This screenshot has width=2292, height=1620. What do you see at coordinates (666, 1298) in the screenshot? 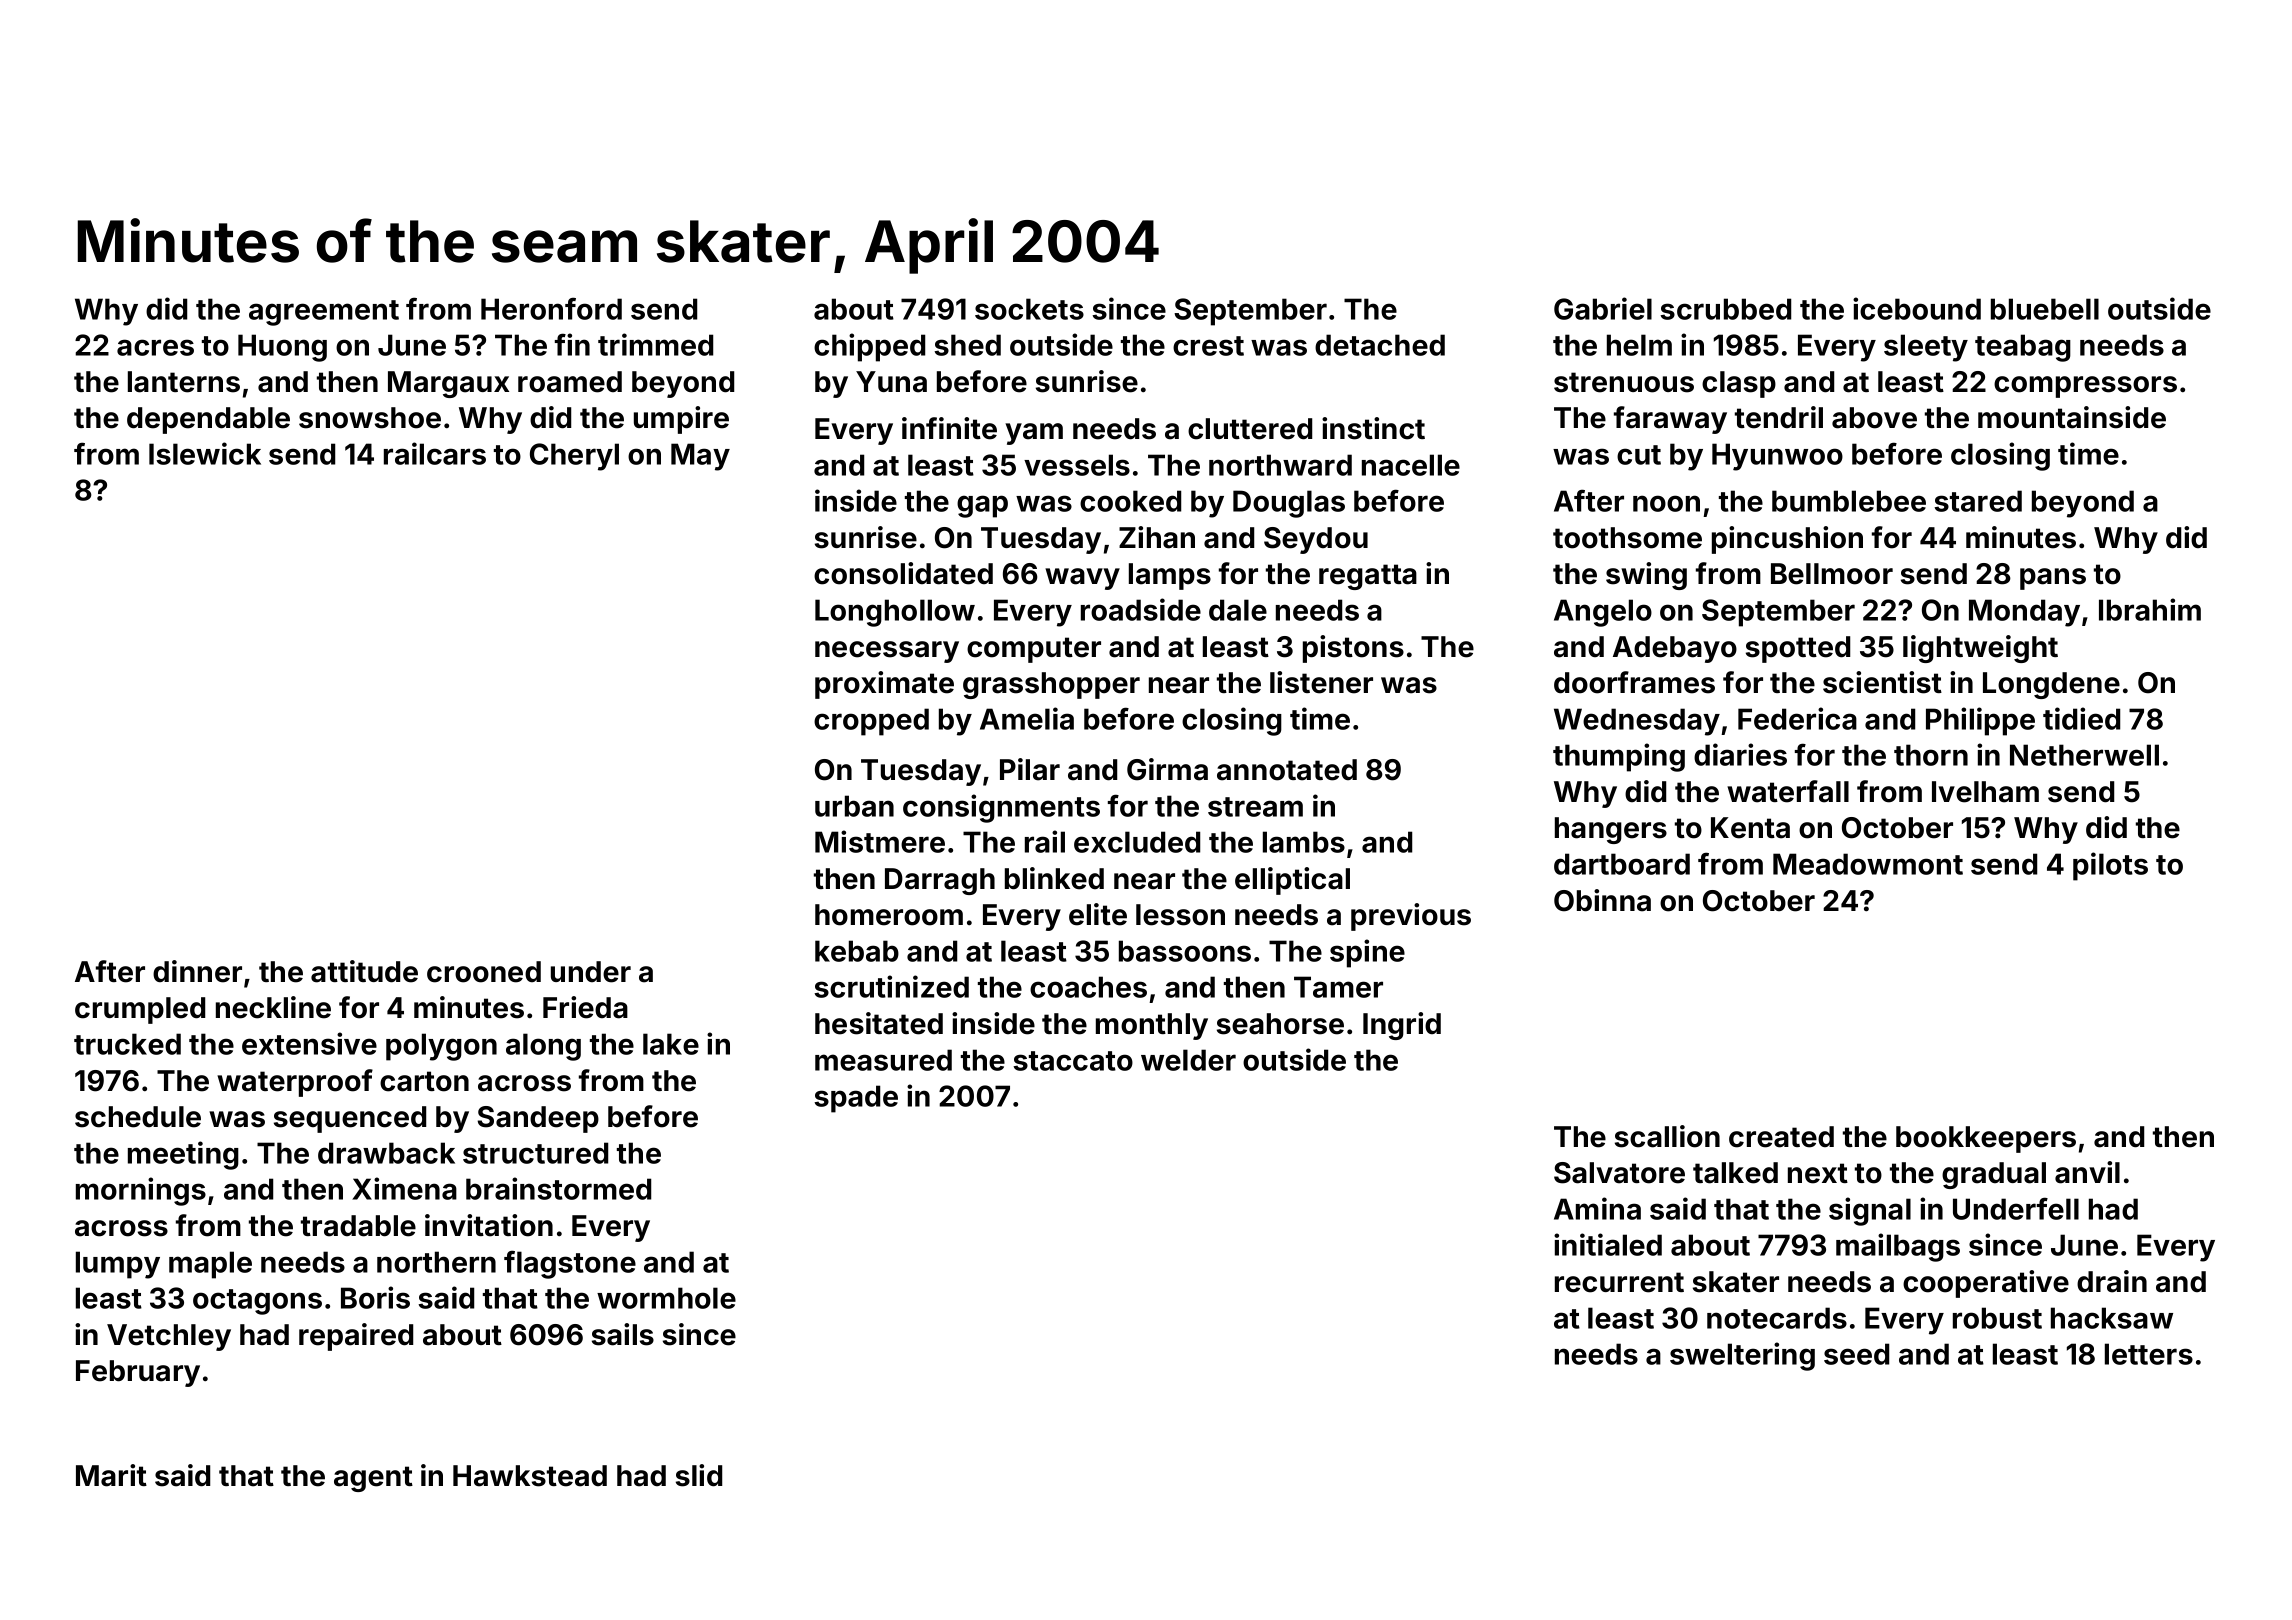
I see `wormhole` at bounding box center [666, 1298].
